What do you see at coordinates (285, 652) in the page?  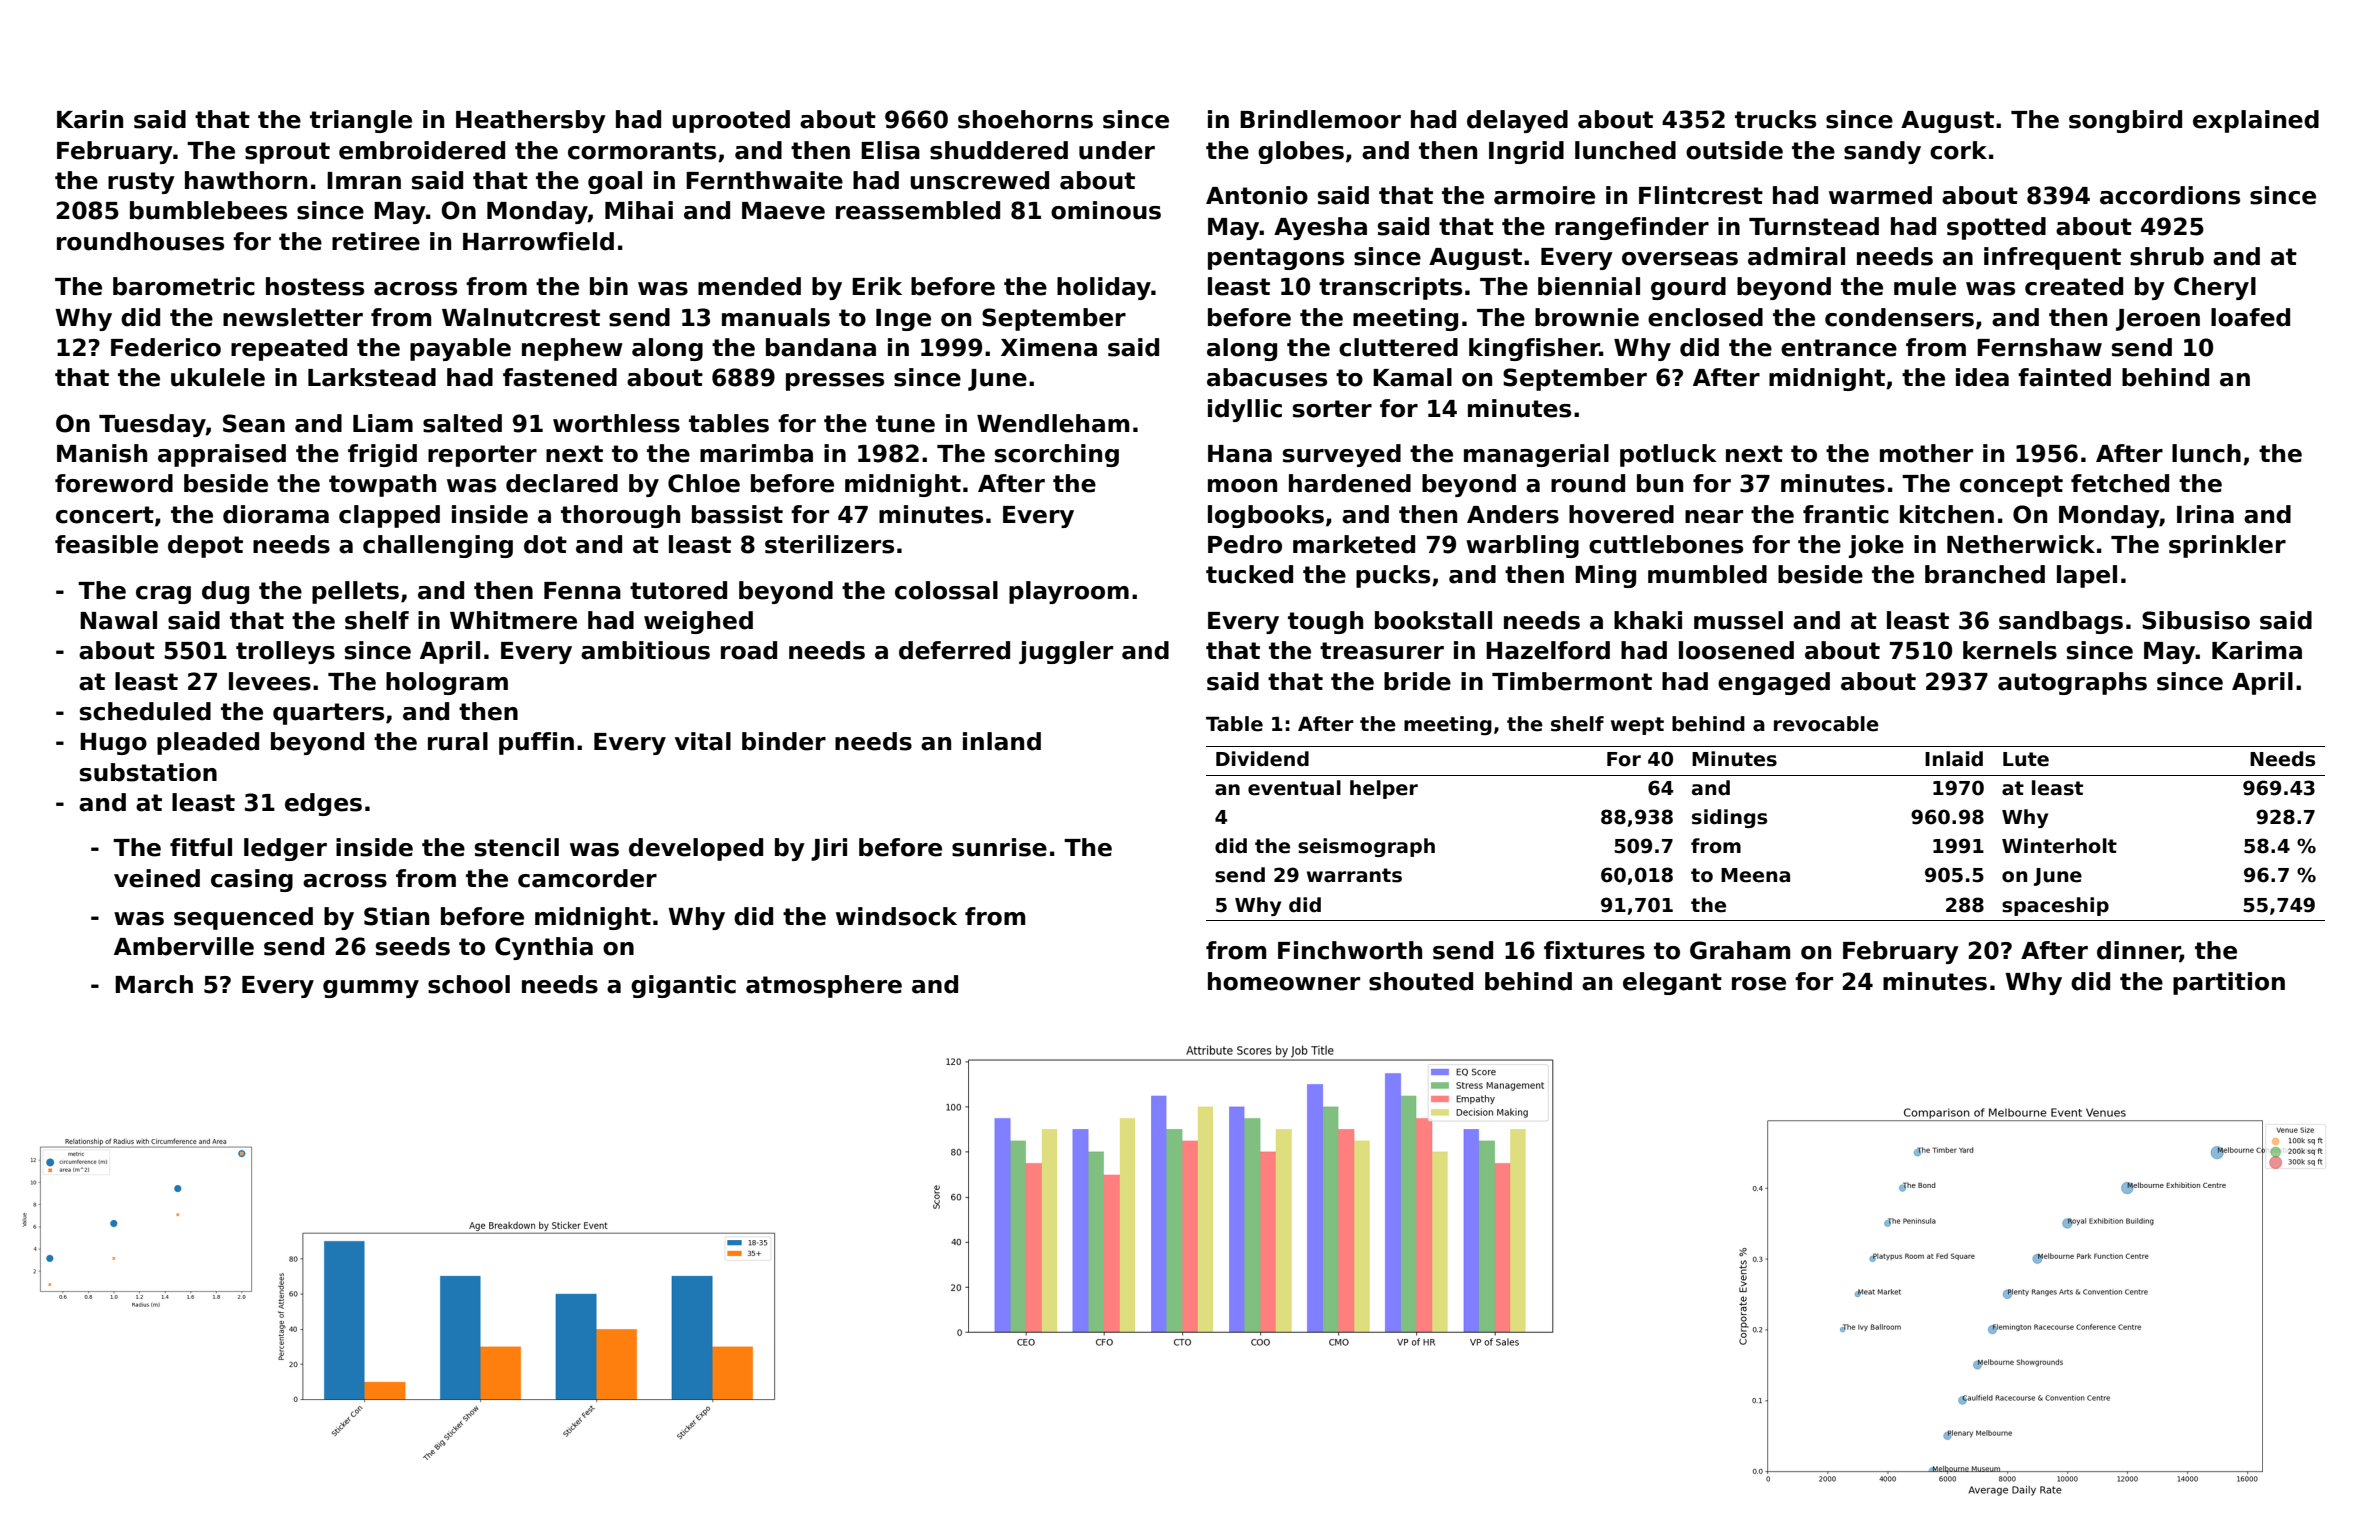 I see `trolleys` at bounding box center [285, 652].
